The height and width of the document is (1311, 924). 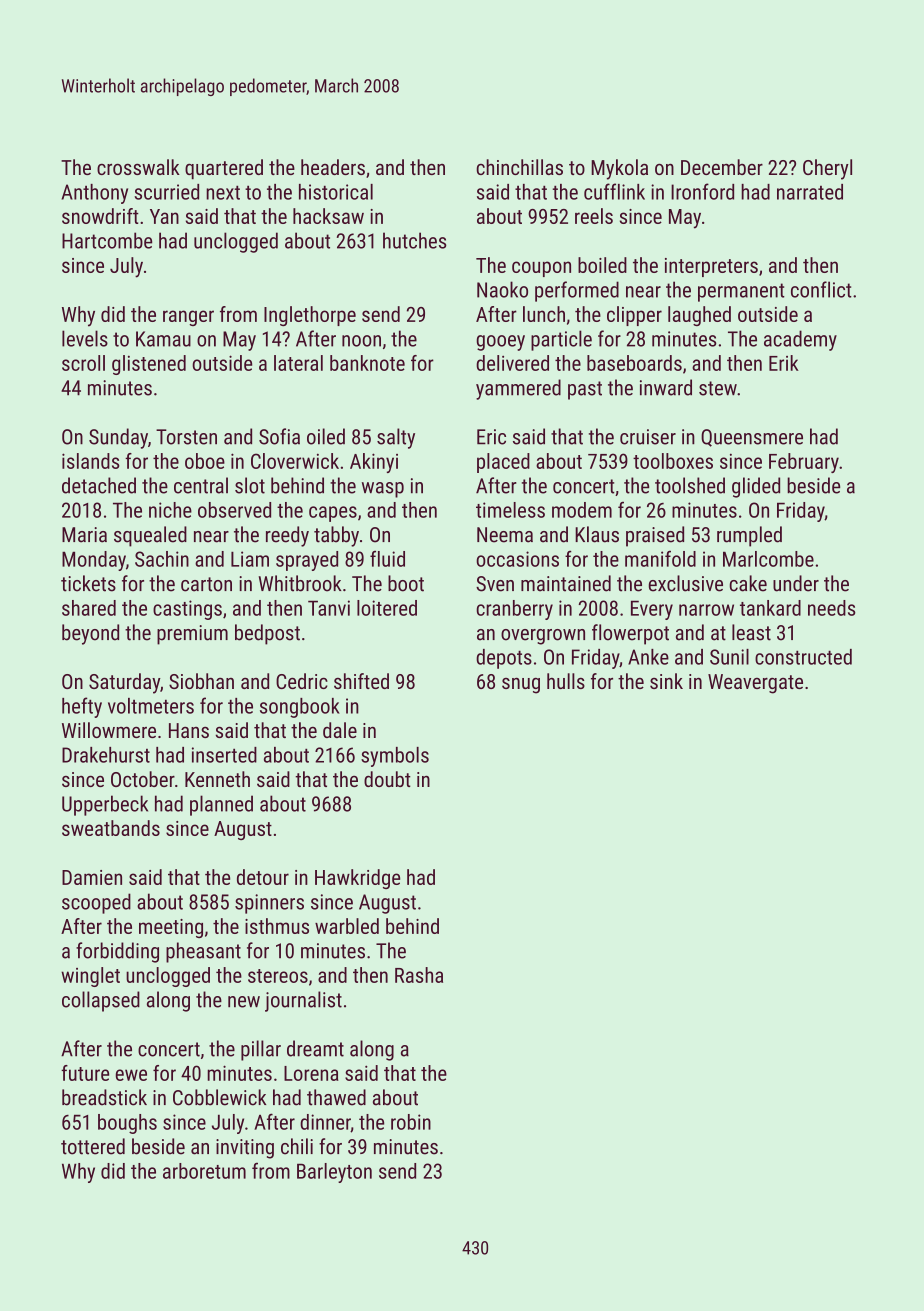 What do you see at coordinates (387, 779) in the document?
I see `doubt` at bounding box center [387, 779].
